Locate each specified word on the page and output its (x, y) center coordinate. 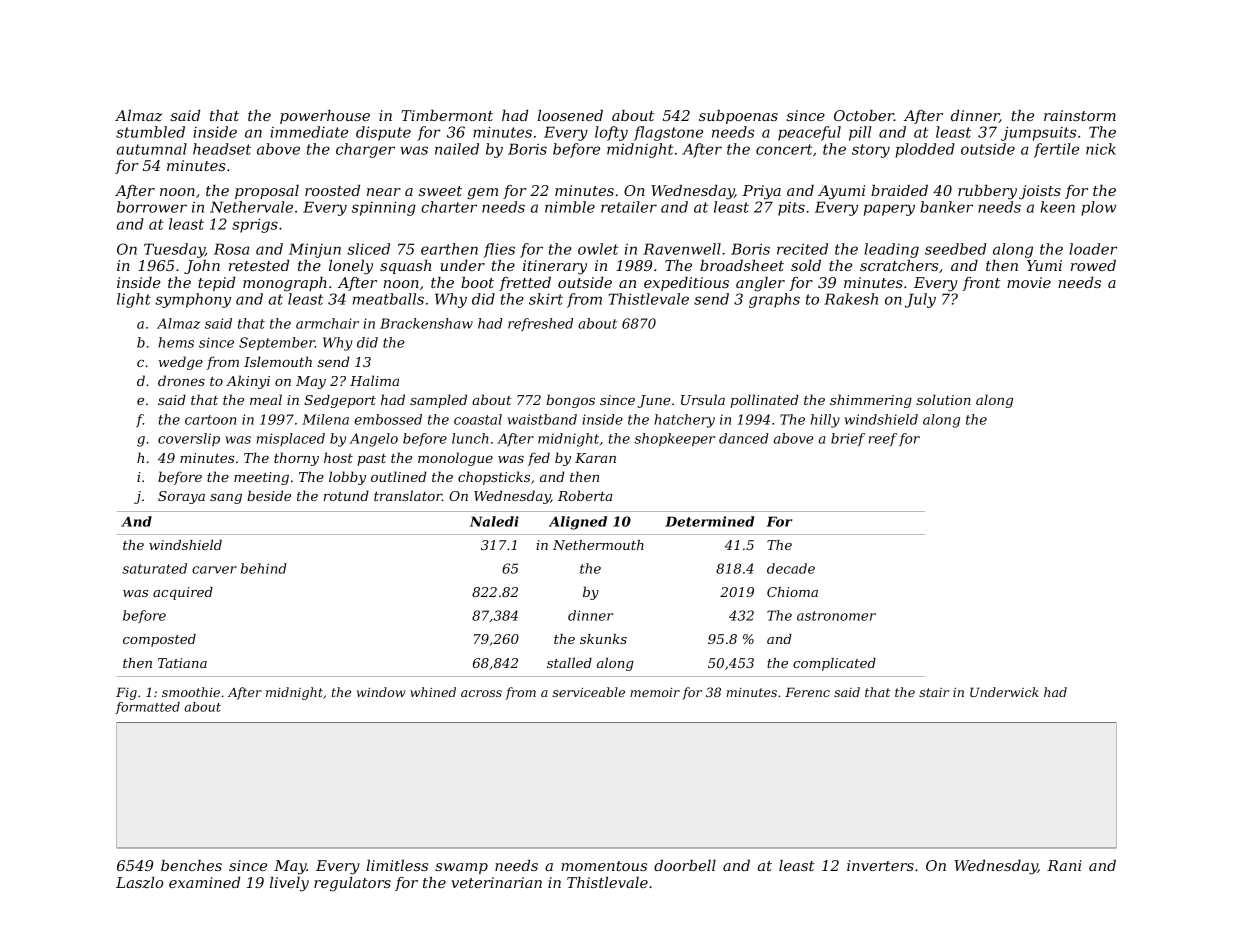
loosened (570, 115)
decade (791, 568)
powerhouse (325, 117)
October (864, 115)
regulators (352, 884)
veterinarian (496, 882)
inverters (880, 865)
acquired (183, 593)
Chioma (792, 592)
